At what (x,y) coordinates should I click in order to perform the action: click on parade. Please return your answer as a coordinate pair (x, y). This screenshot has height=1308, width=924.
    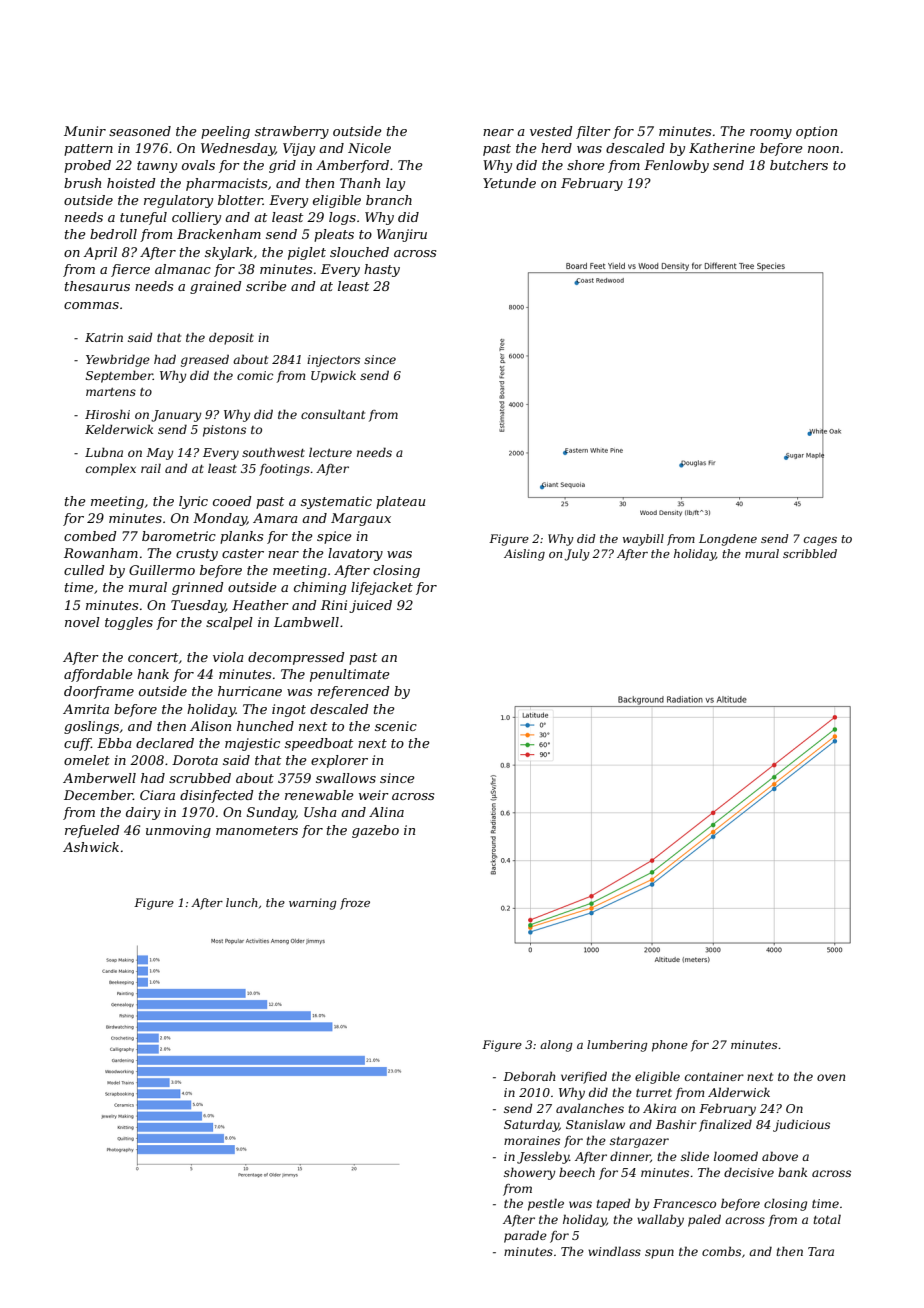
    Looking at the image, I should click on (525, 1236).
